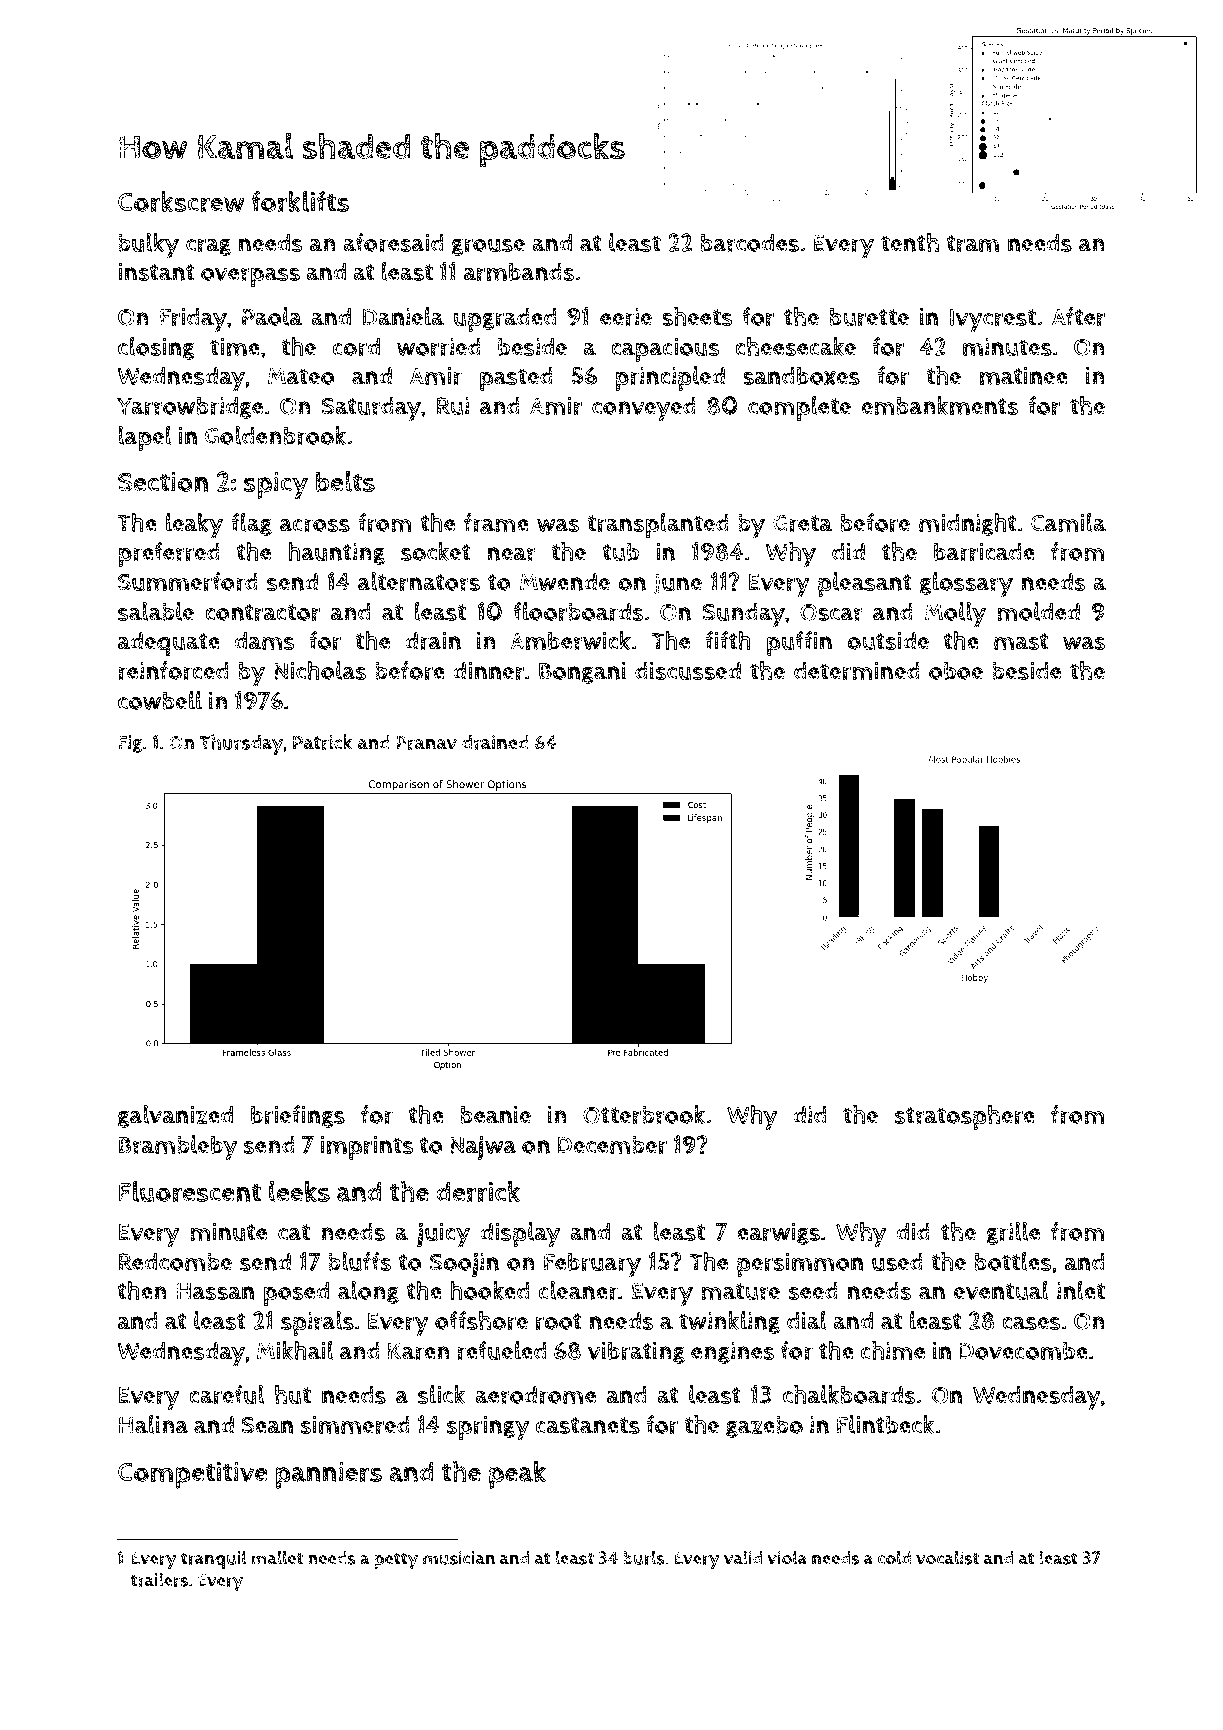 Image resolution: width=1223 pixels, height=1730 pixels. Describe the element at coordinates (298, 1116) in the screenshot. I see `briefings` at that location.
